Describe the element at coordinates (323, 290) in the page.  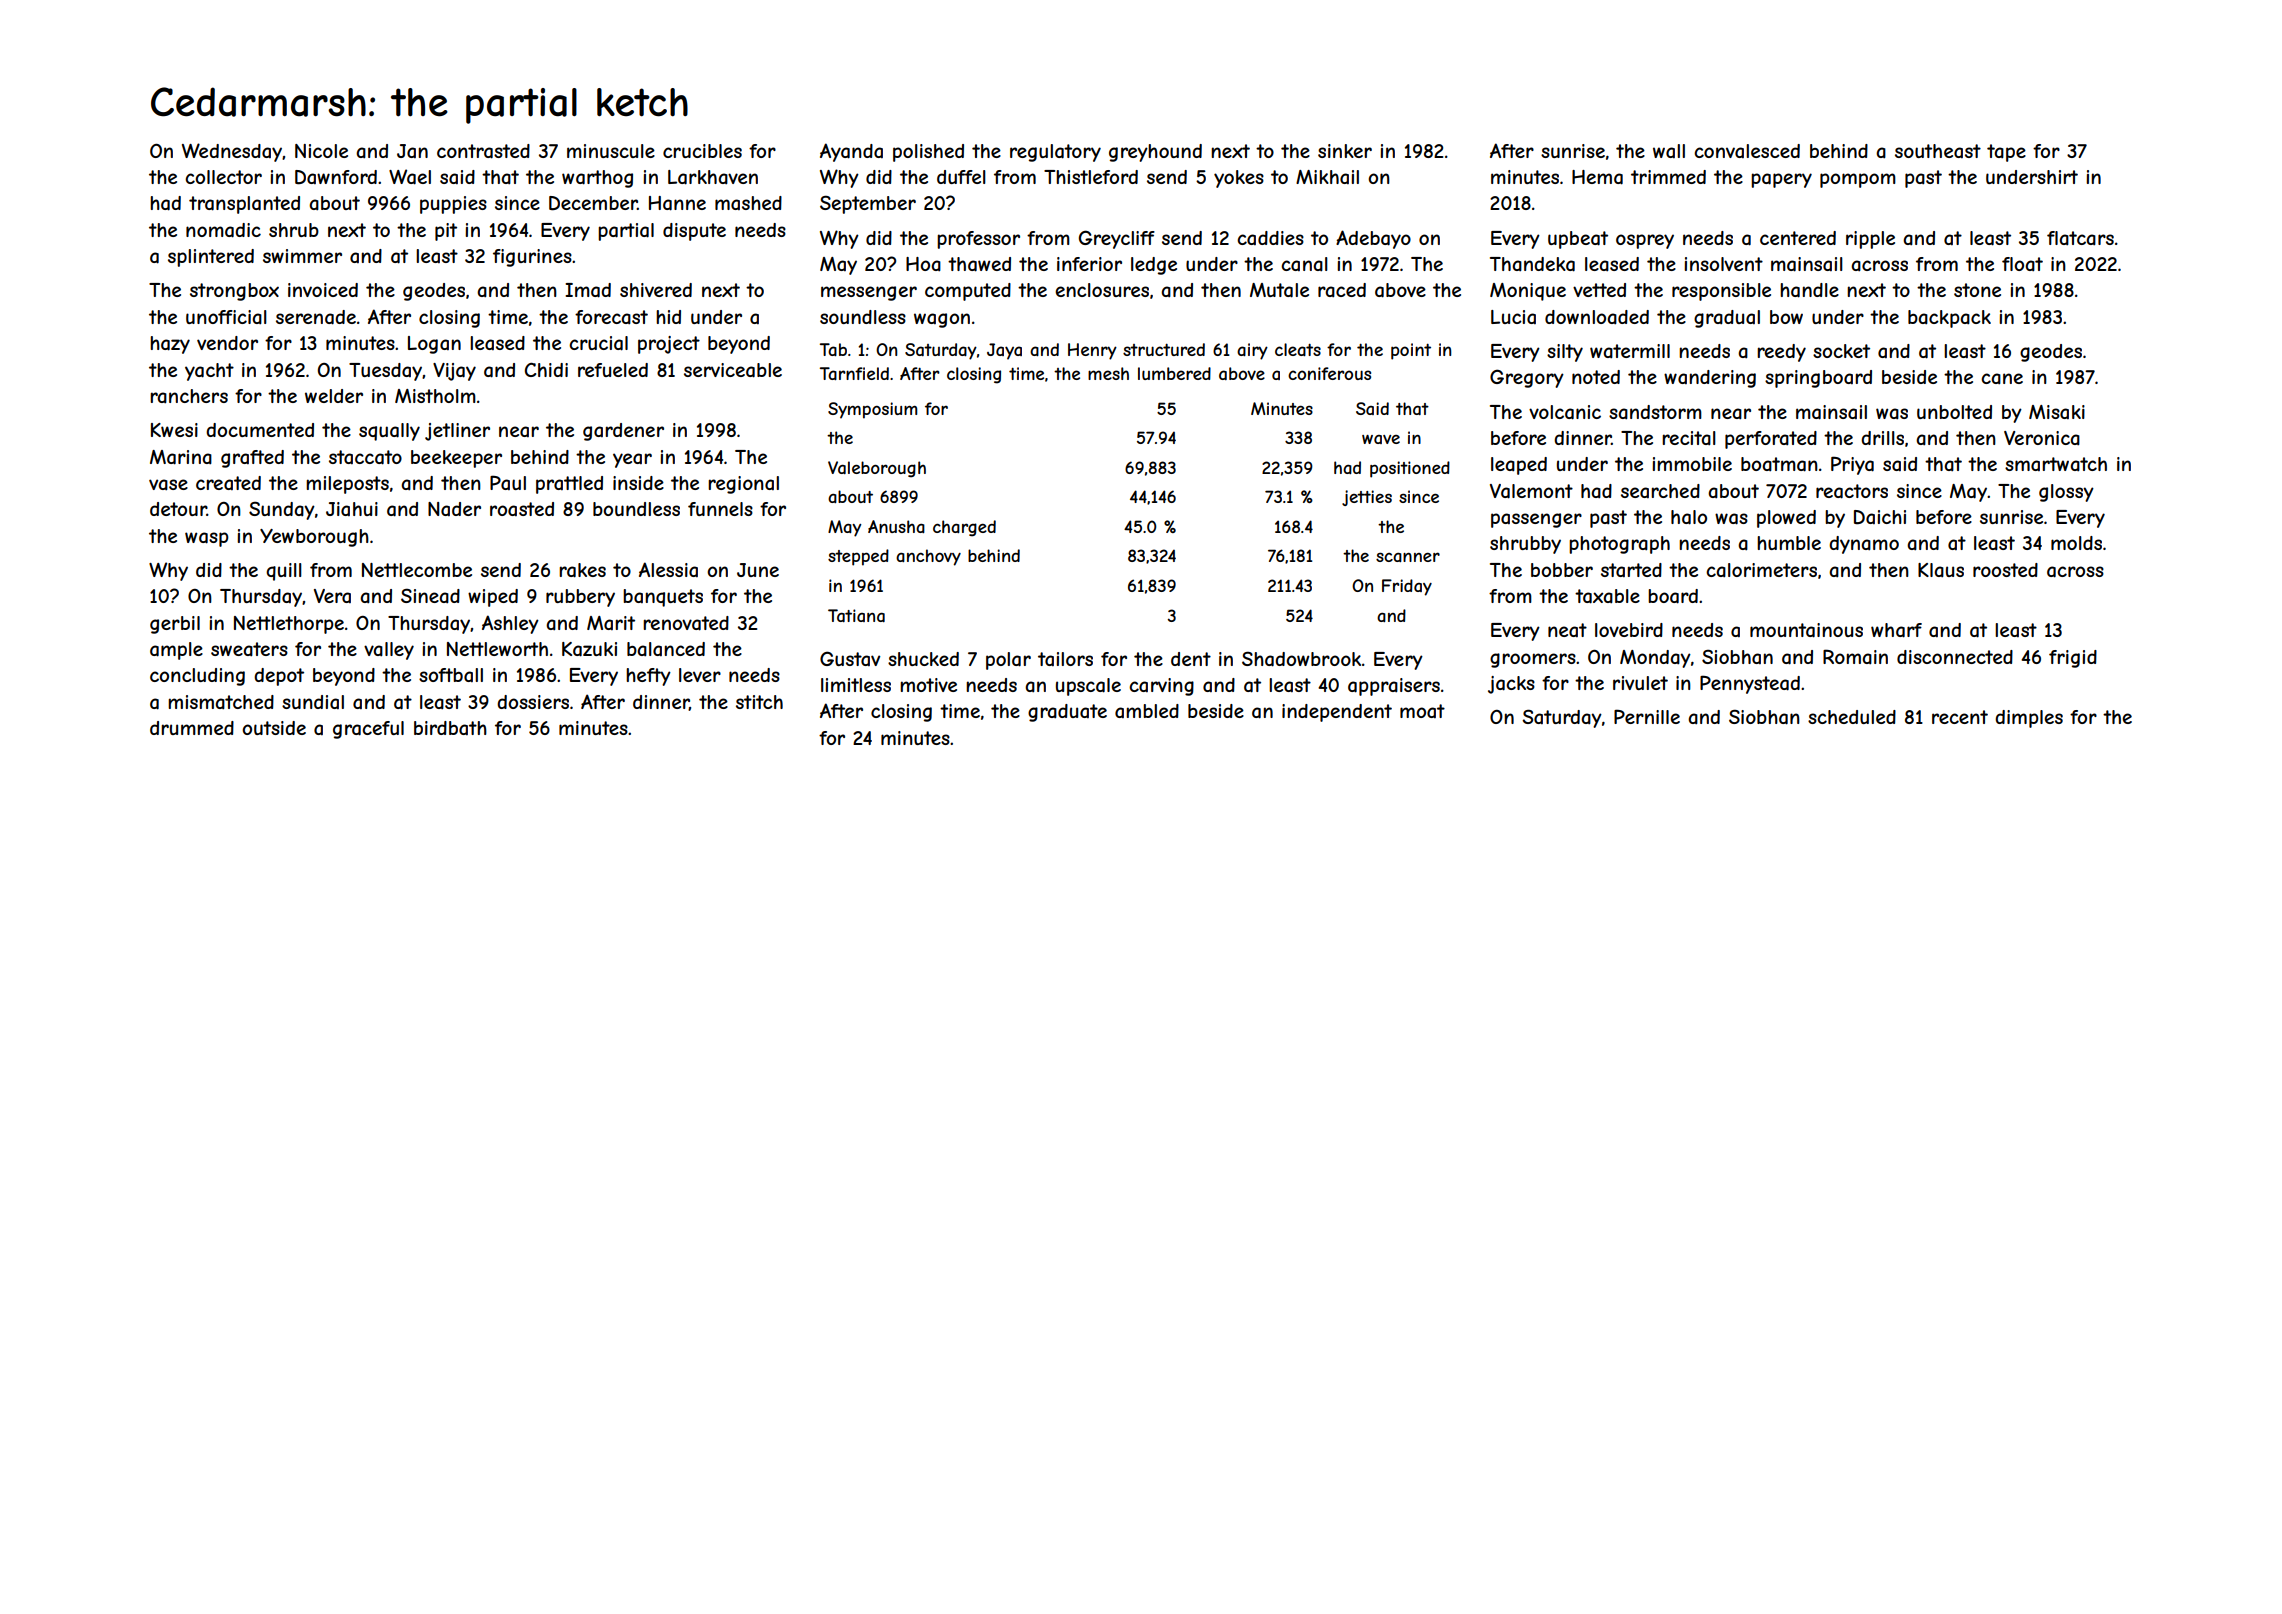
I see `invoiced` at that location.
